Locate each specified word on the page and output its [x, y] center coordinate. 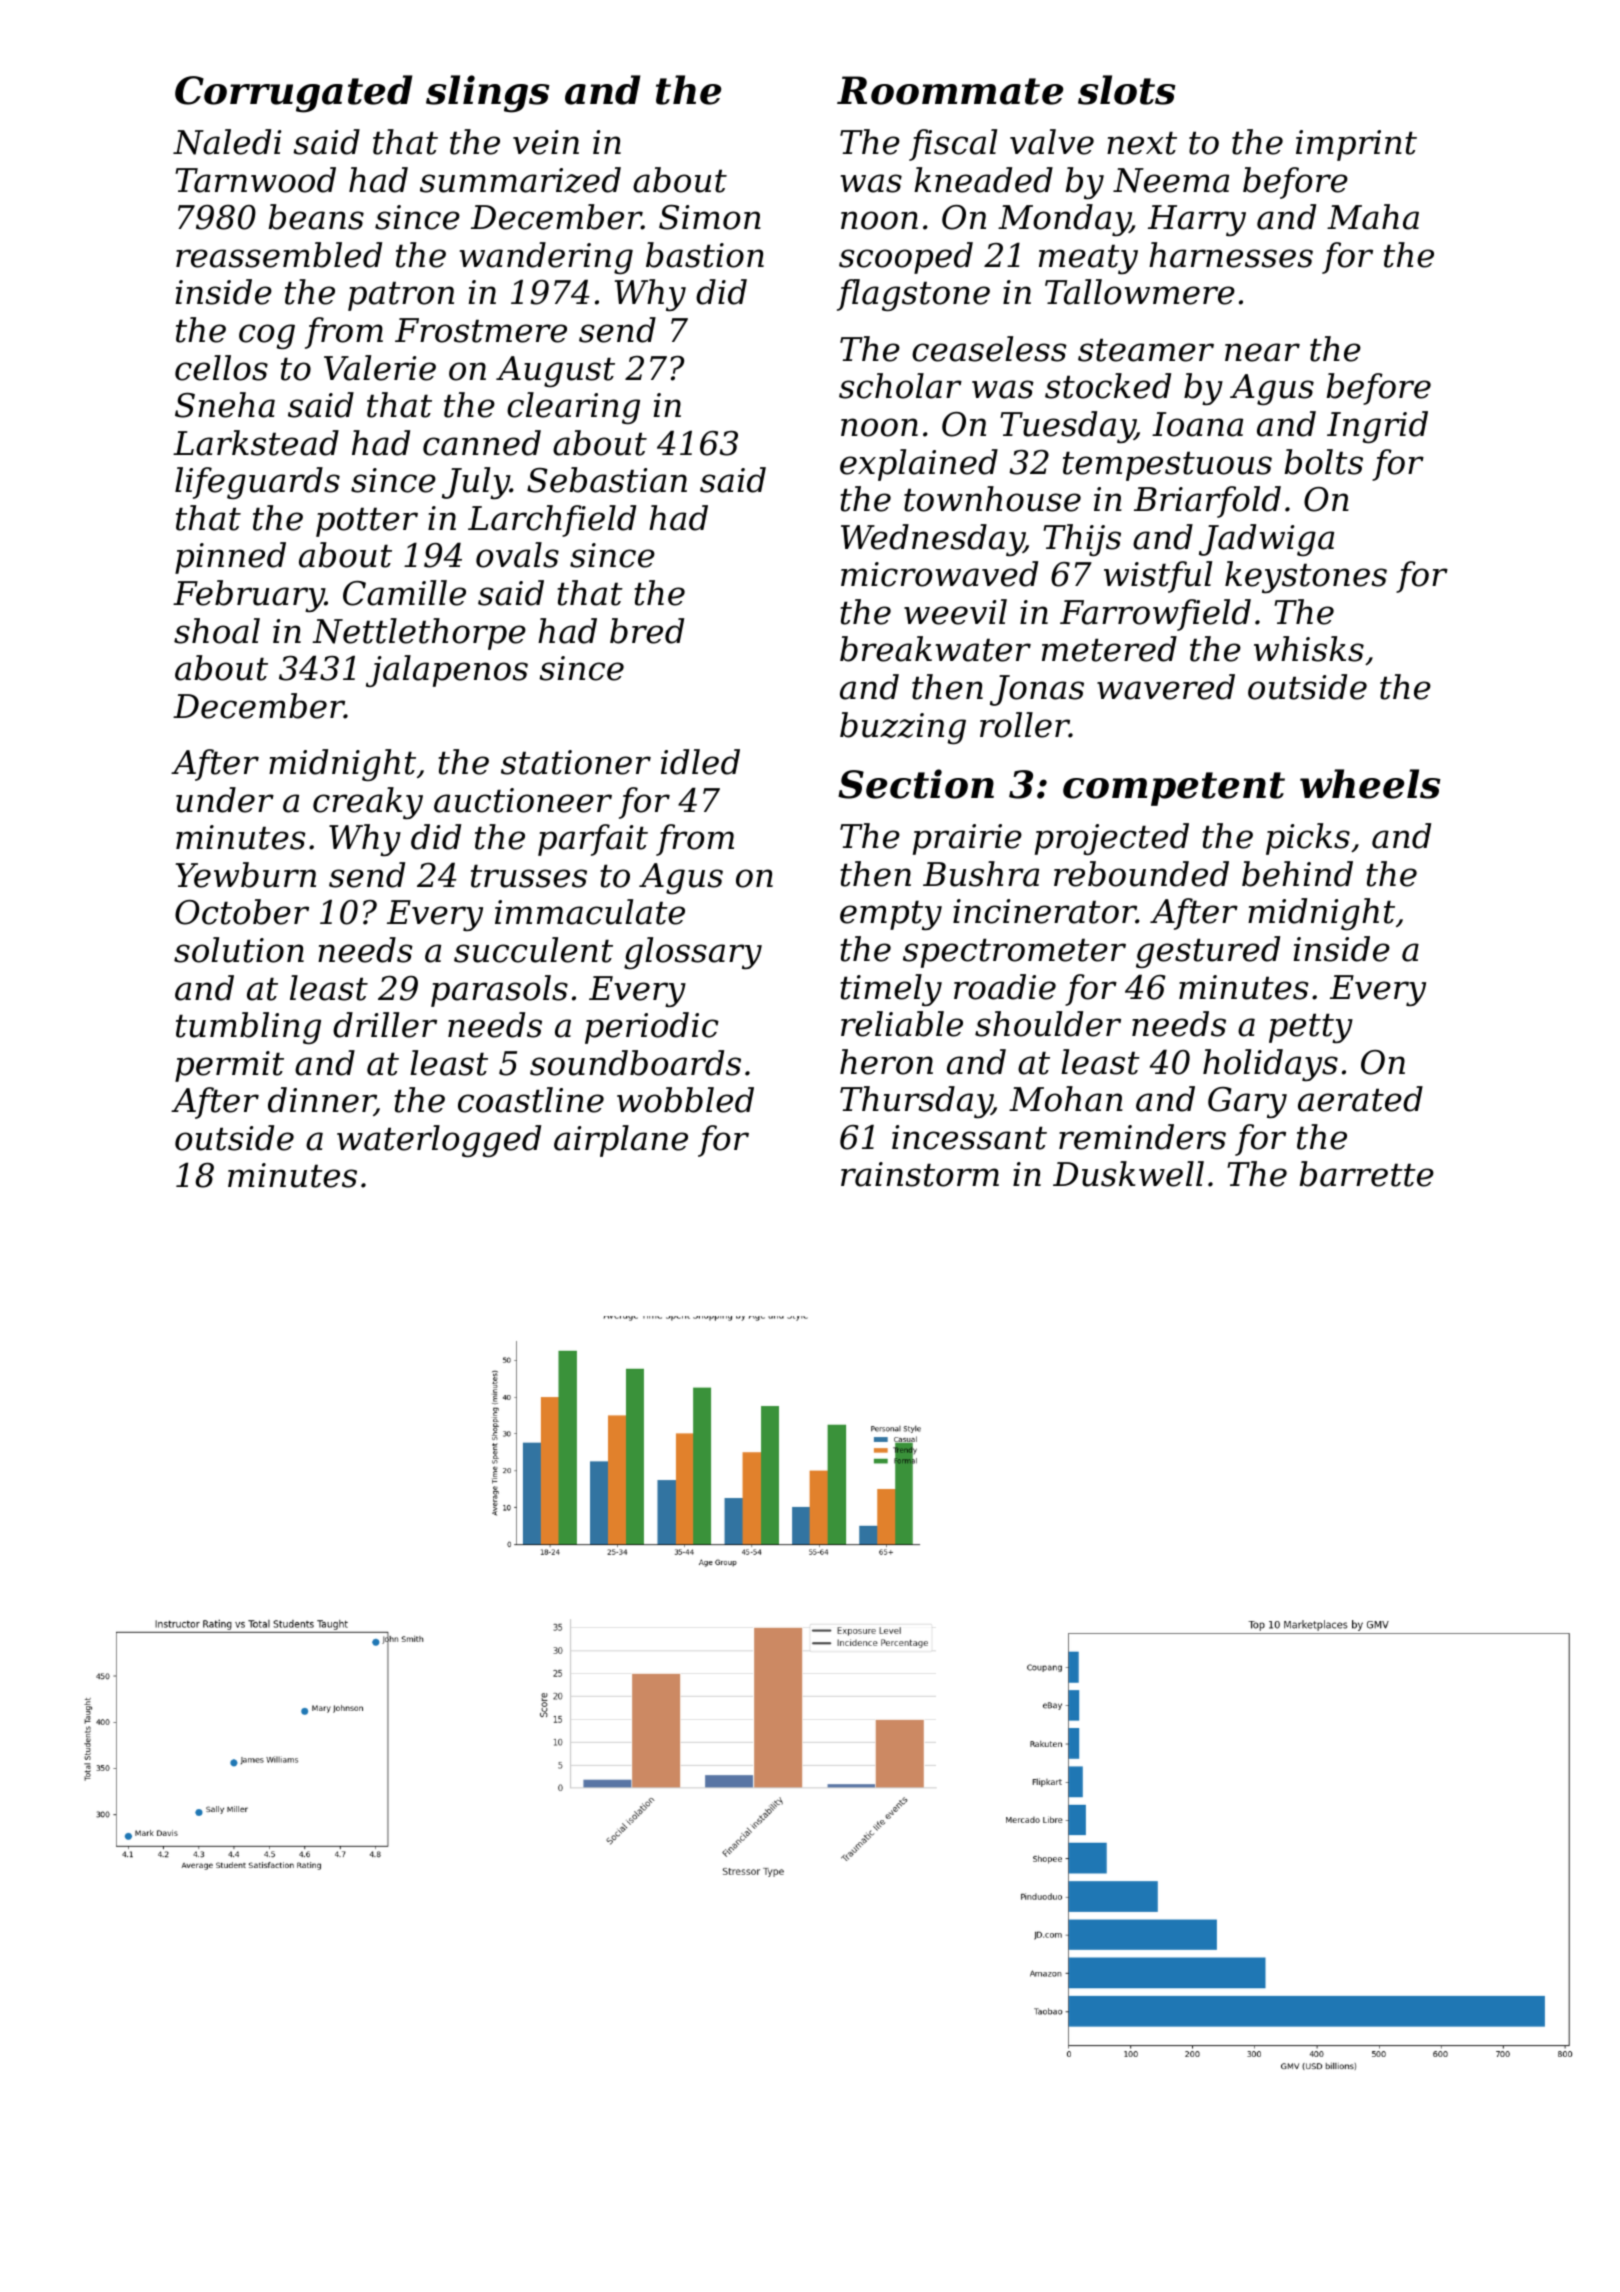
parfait [593, 840]
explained [919, 465]
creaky [368, 803]
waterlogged [439, 1141]
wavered [1166, 687]
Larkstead [256, 443]
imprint [1356, 145]
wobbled [685, 1100]
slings [488, 94]
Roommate [950, 90]
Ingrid [1377, 427]
